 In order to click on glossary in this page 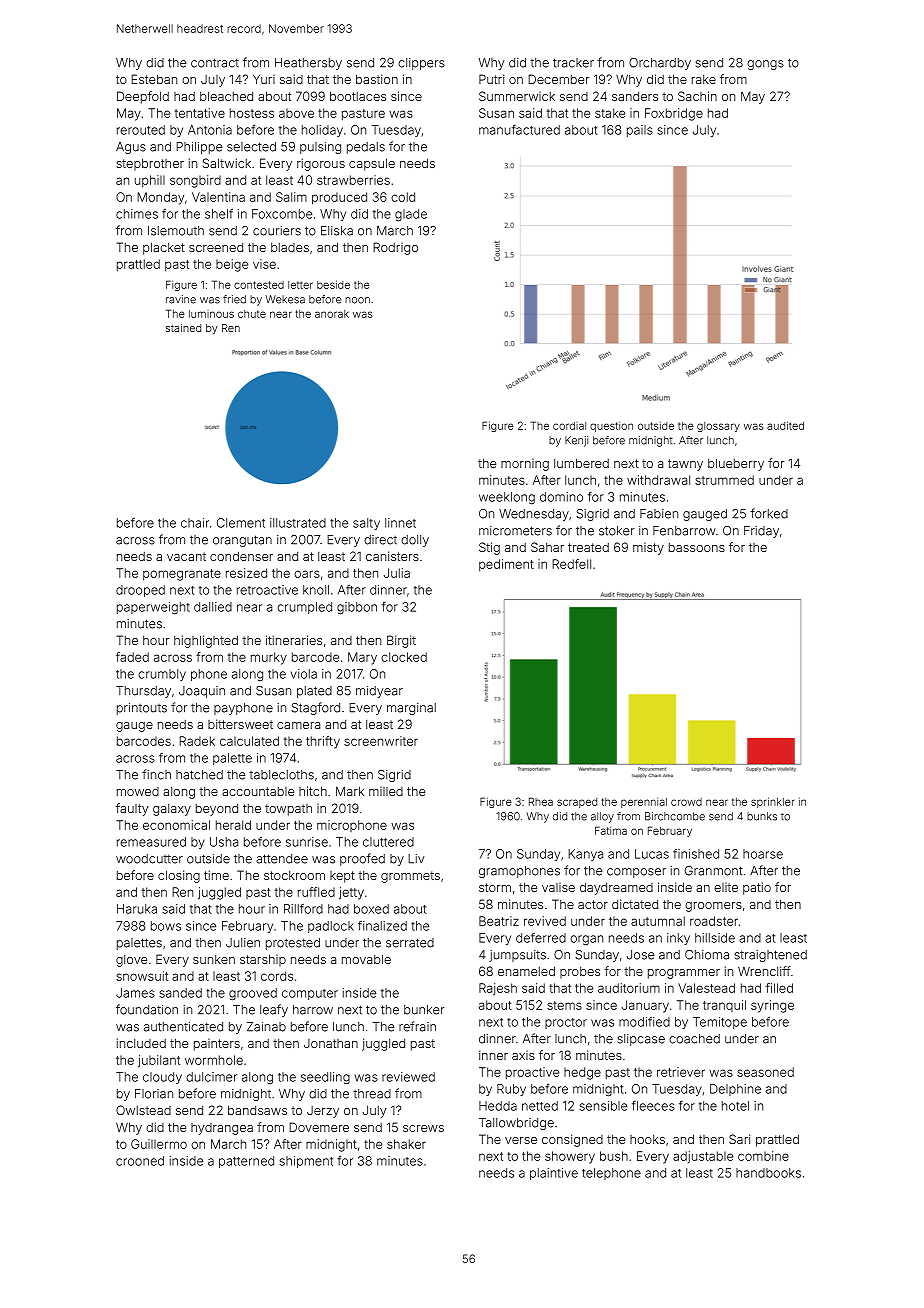, I will do `click(718, 427)`.
